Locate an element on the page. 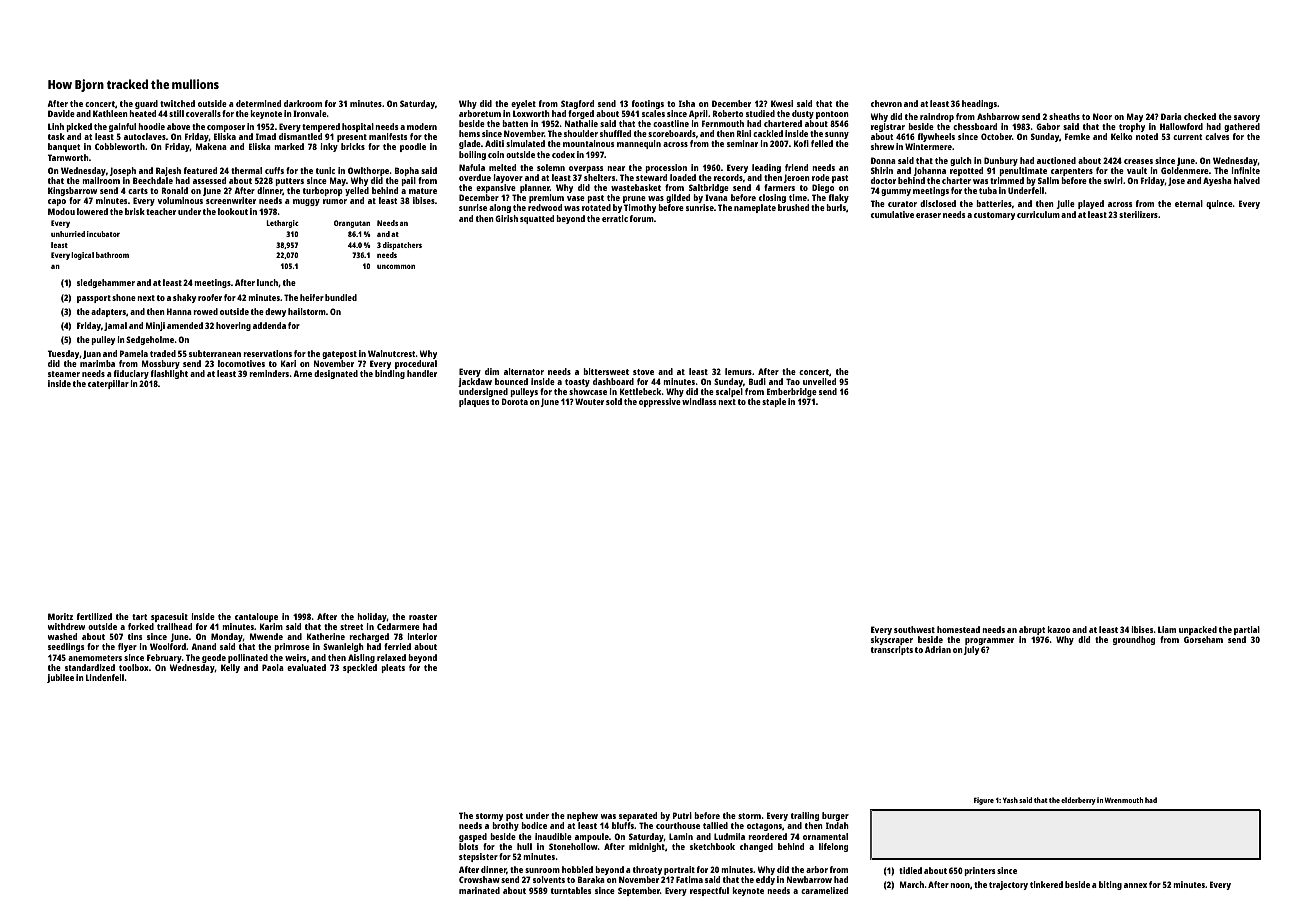  roaster is located at coordinates (423, 617).
